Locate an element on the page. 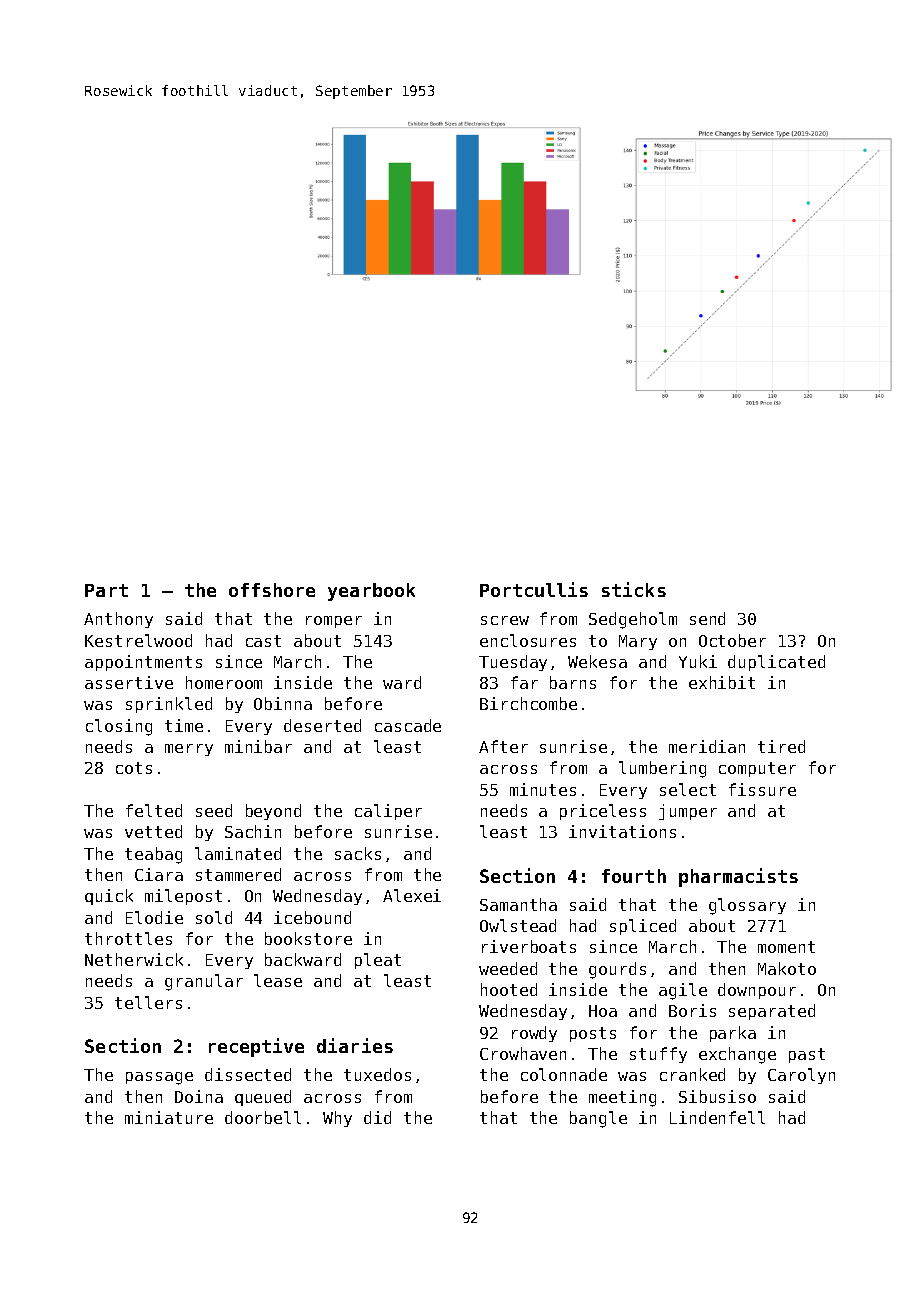 The width and height of the page is (924, 1311). Kestrelwood is located at coordinates (138, 640).
